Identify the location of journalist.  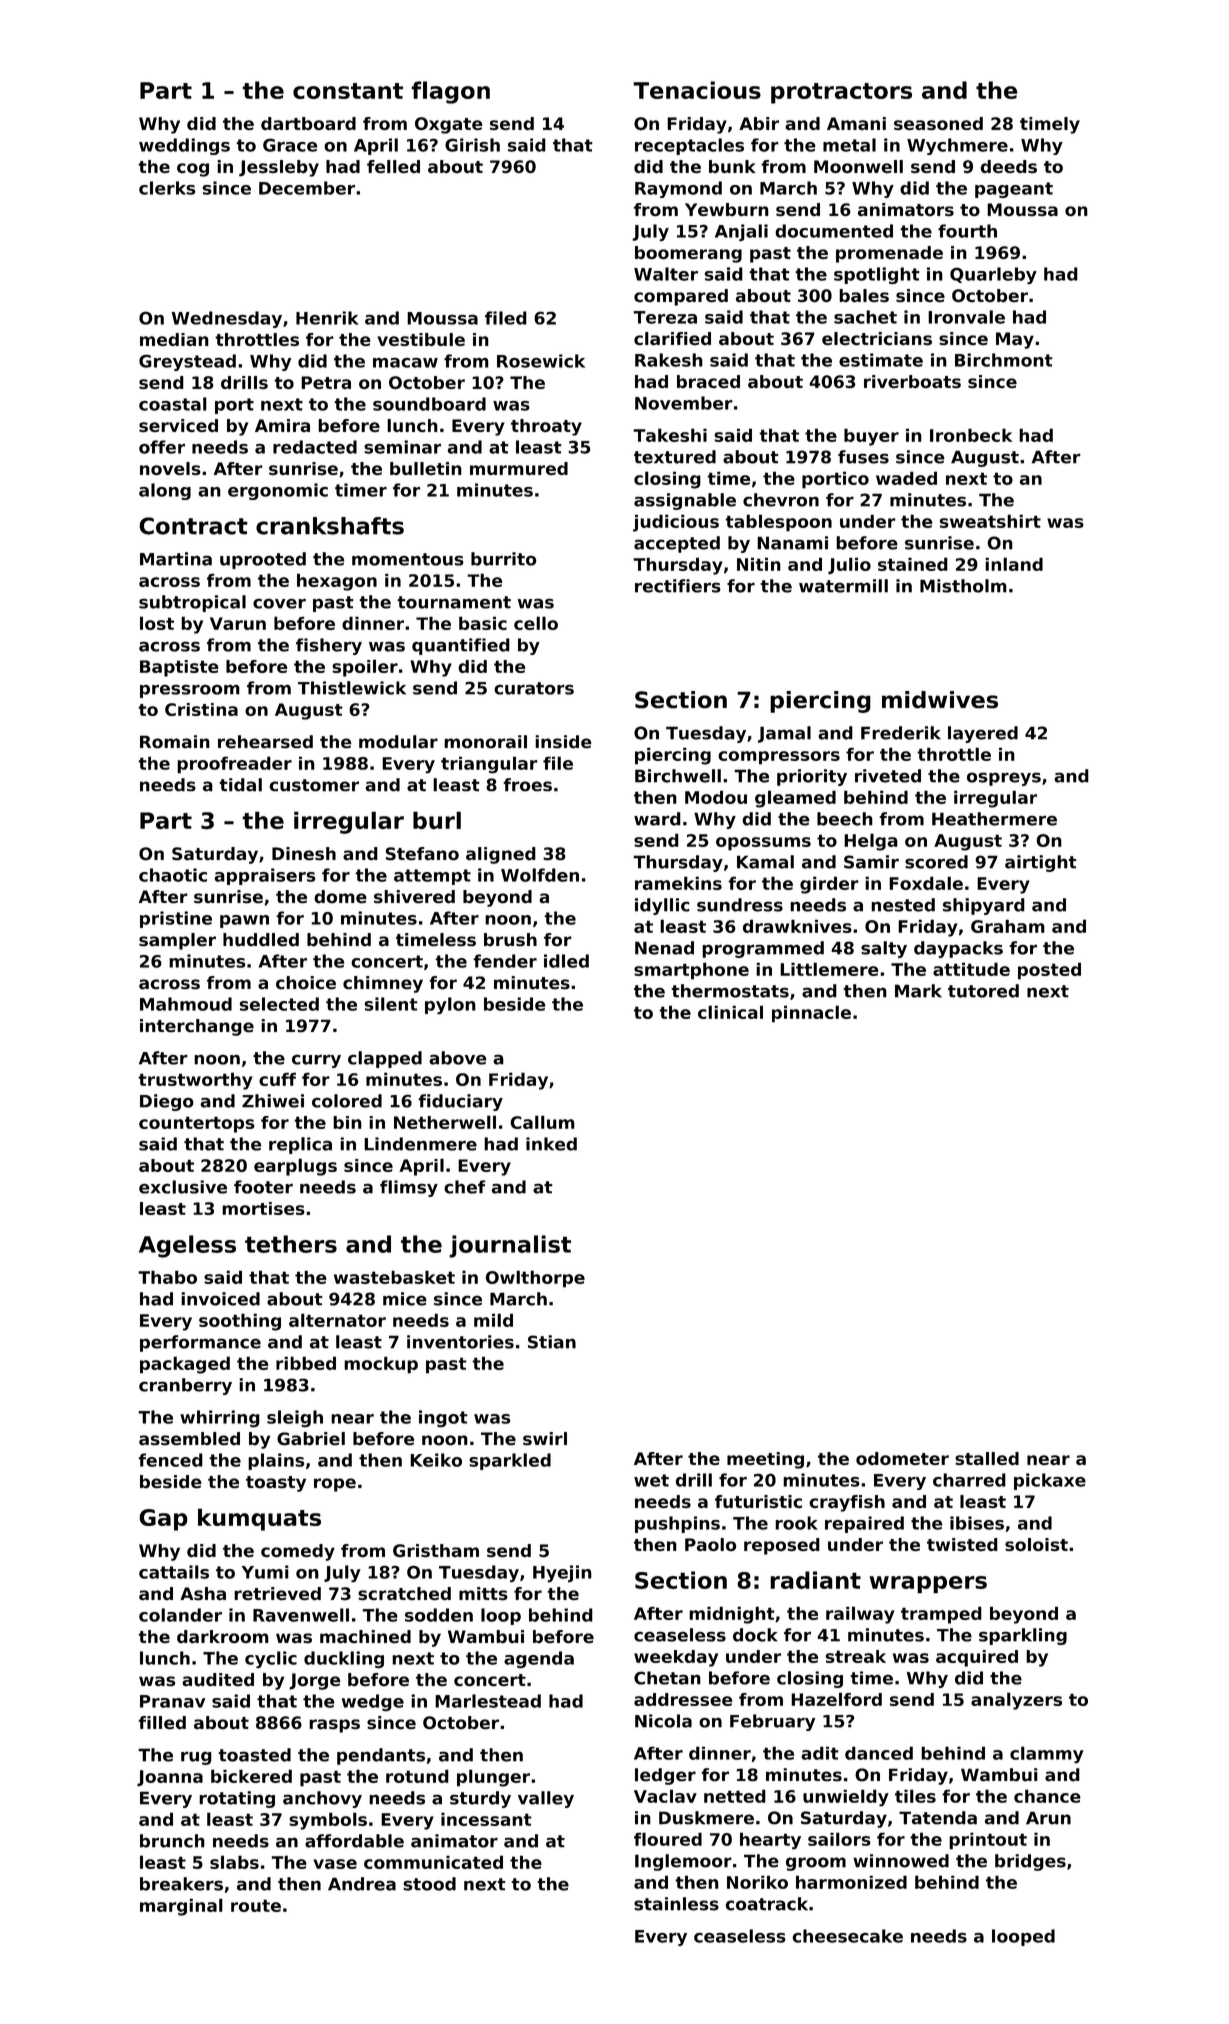
(510, 1246).
